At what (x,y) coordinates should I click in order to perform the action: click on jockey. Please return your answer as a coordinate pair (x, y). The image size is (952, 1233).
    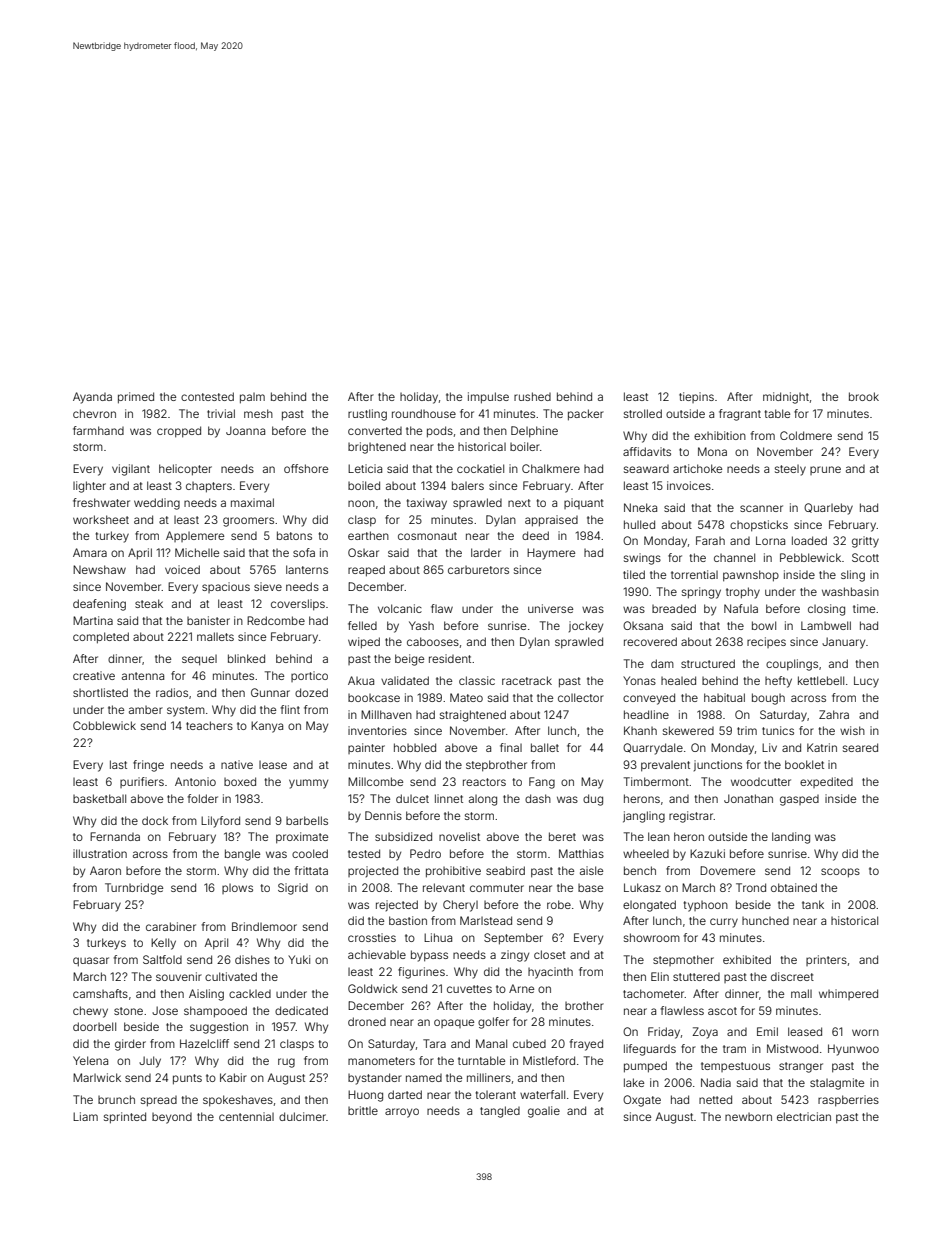
    Looking at the image, I should click on (586, 627).
